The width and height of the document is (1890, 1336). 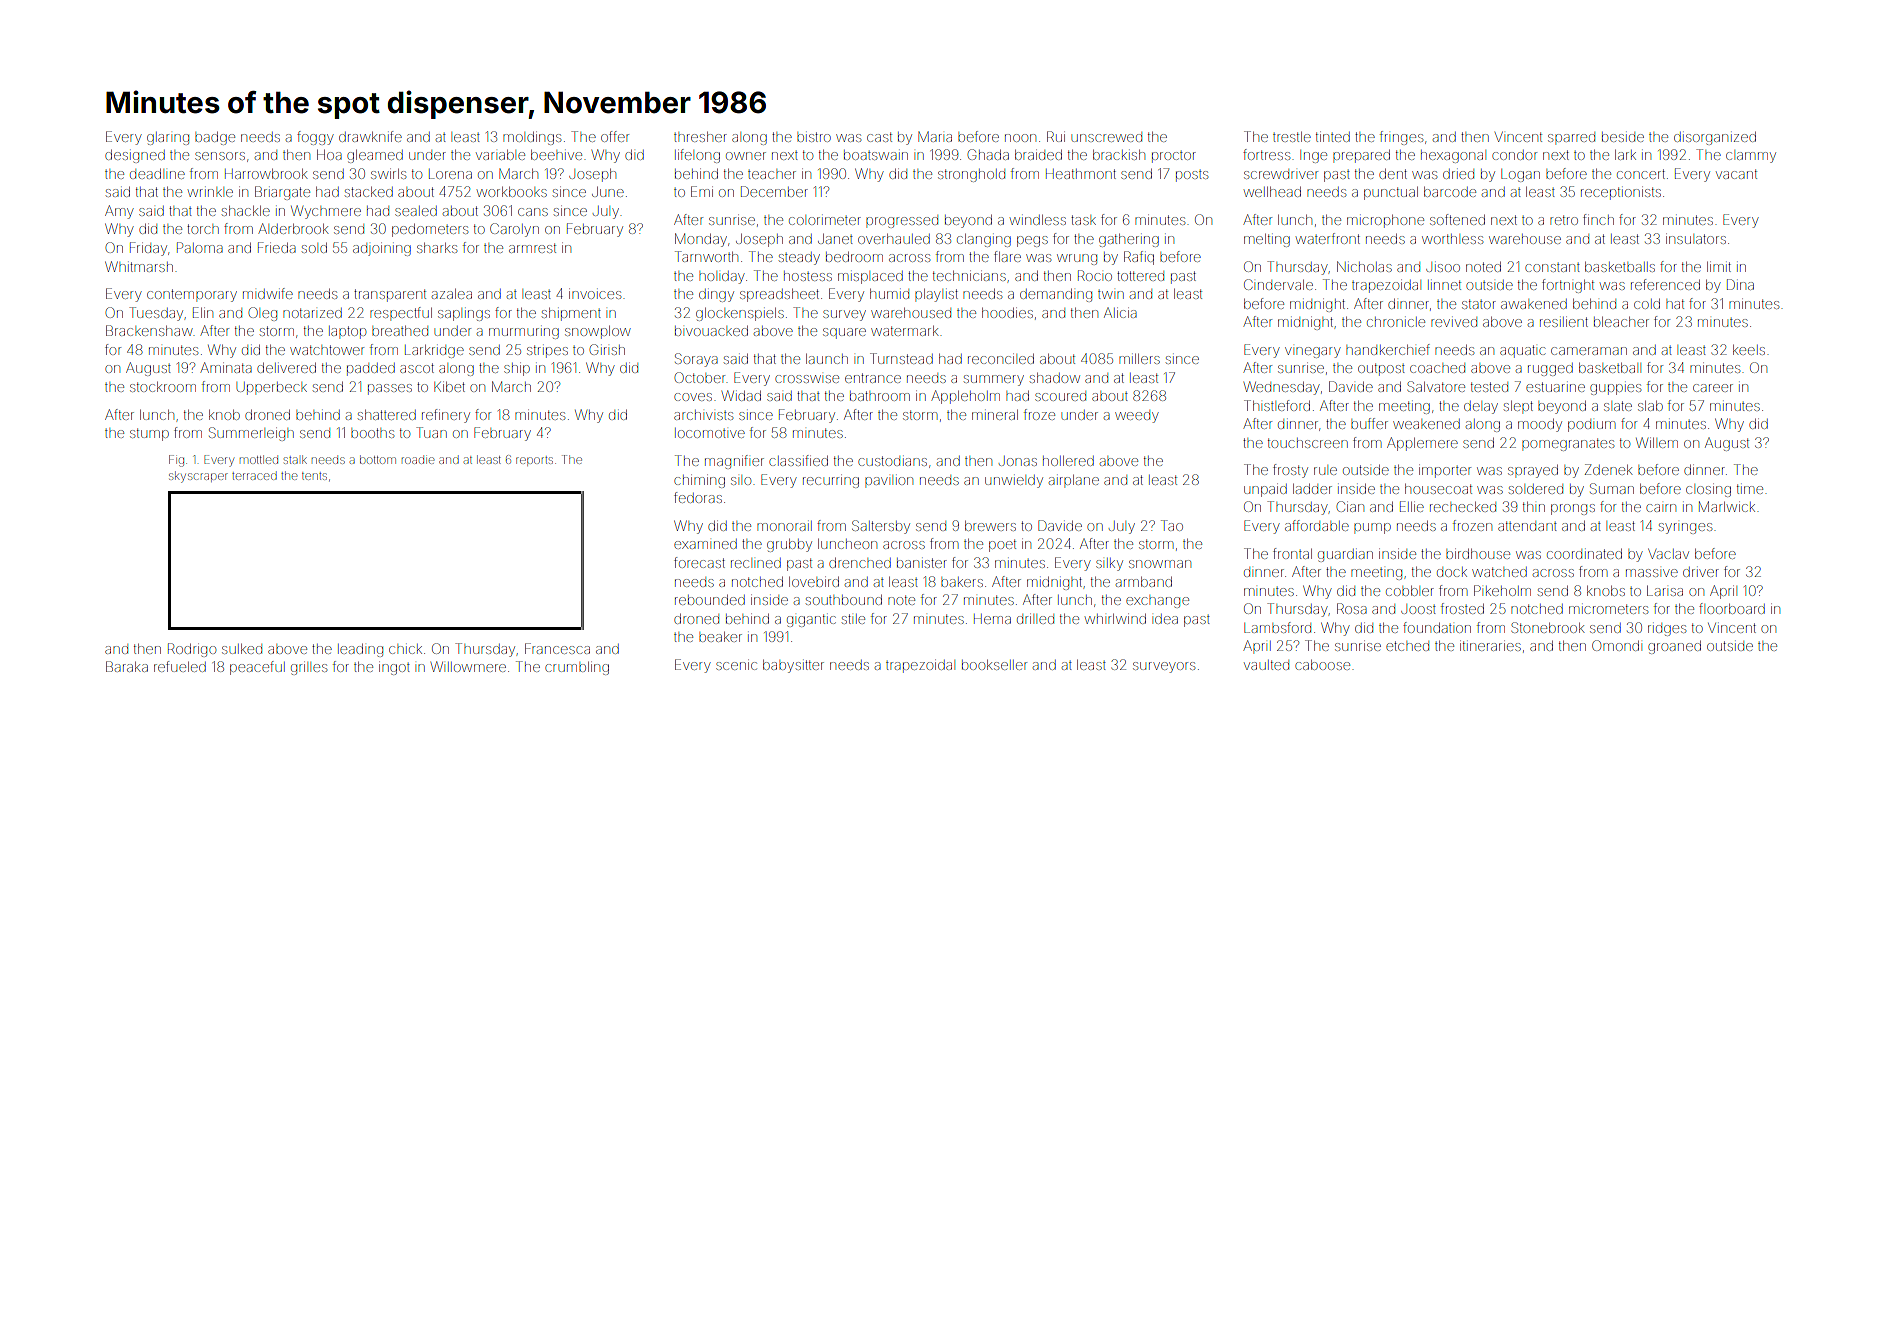 What do you see at coordinates (309, 669) in the document?
I see `grilles` at bounding box center [309, 669].
